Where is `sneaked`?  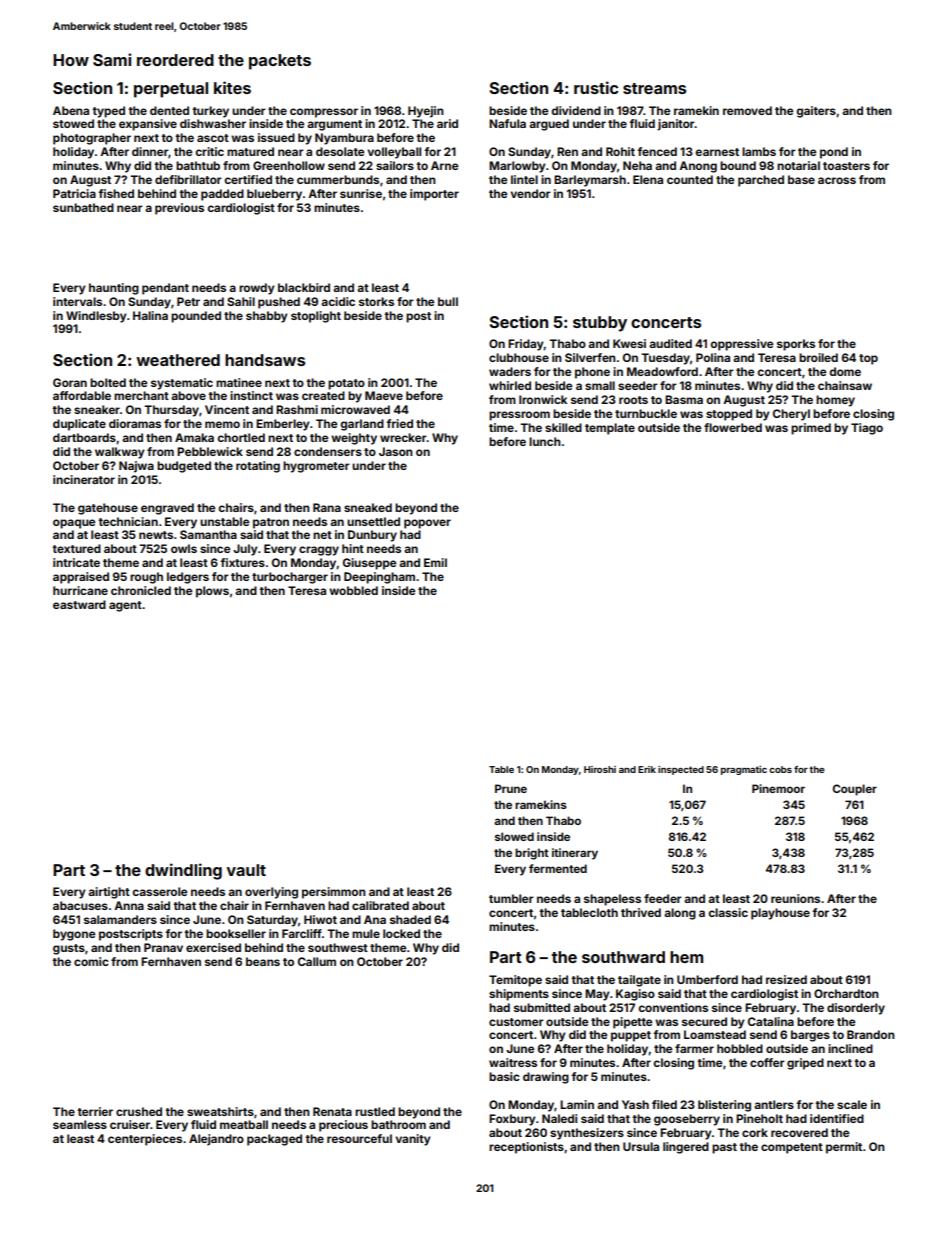 sneaked is located at coordinates (368, 507).
